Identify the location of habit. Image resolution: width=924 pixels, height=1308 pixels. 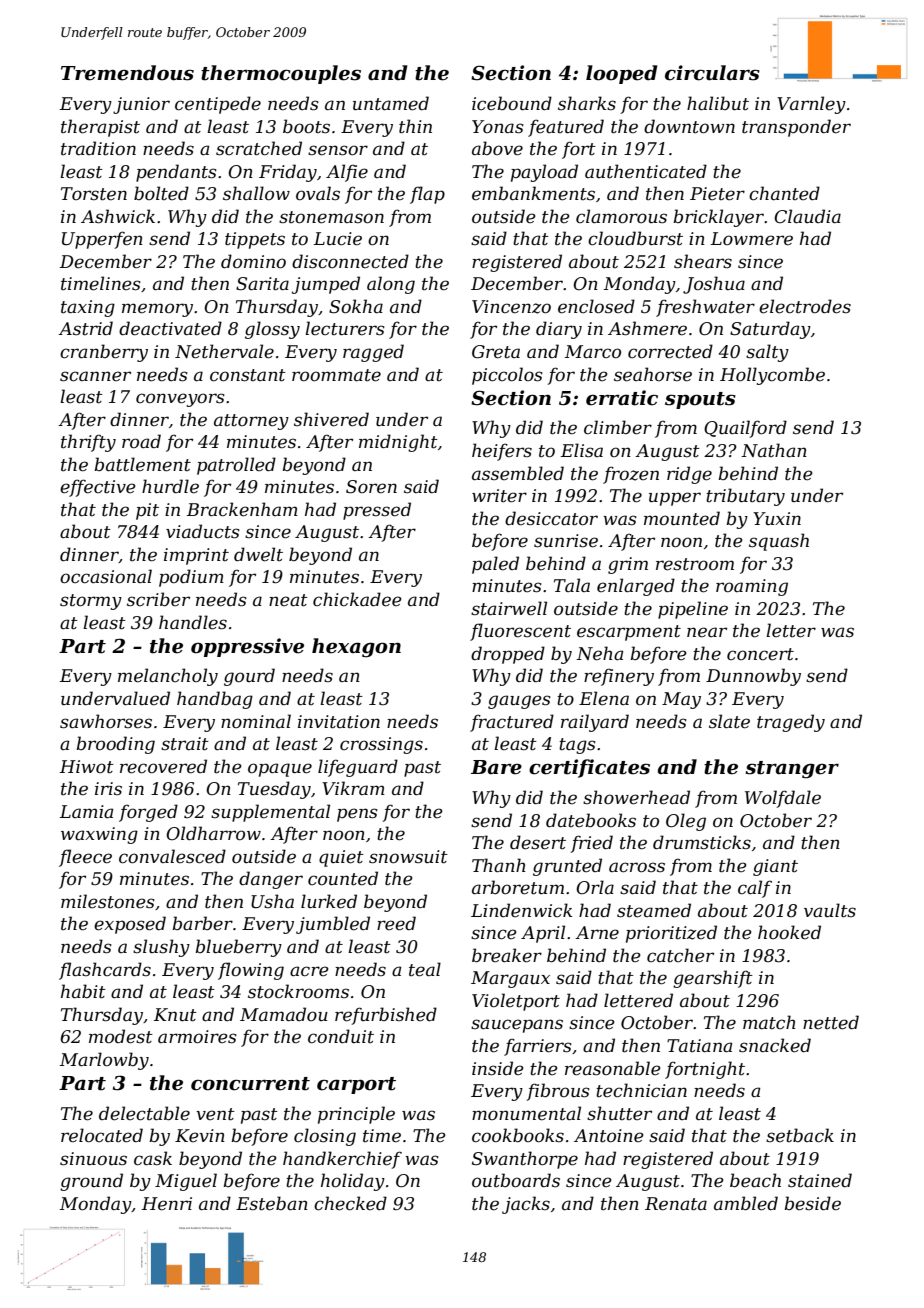
(83, 991).
